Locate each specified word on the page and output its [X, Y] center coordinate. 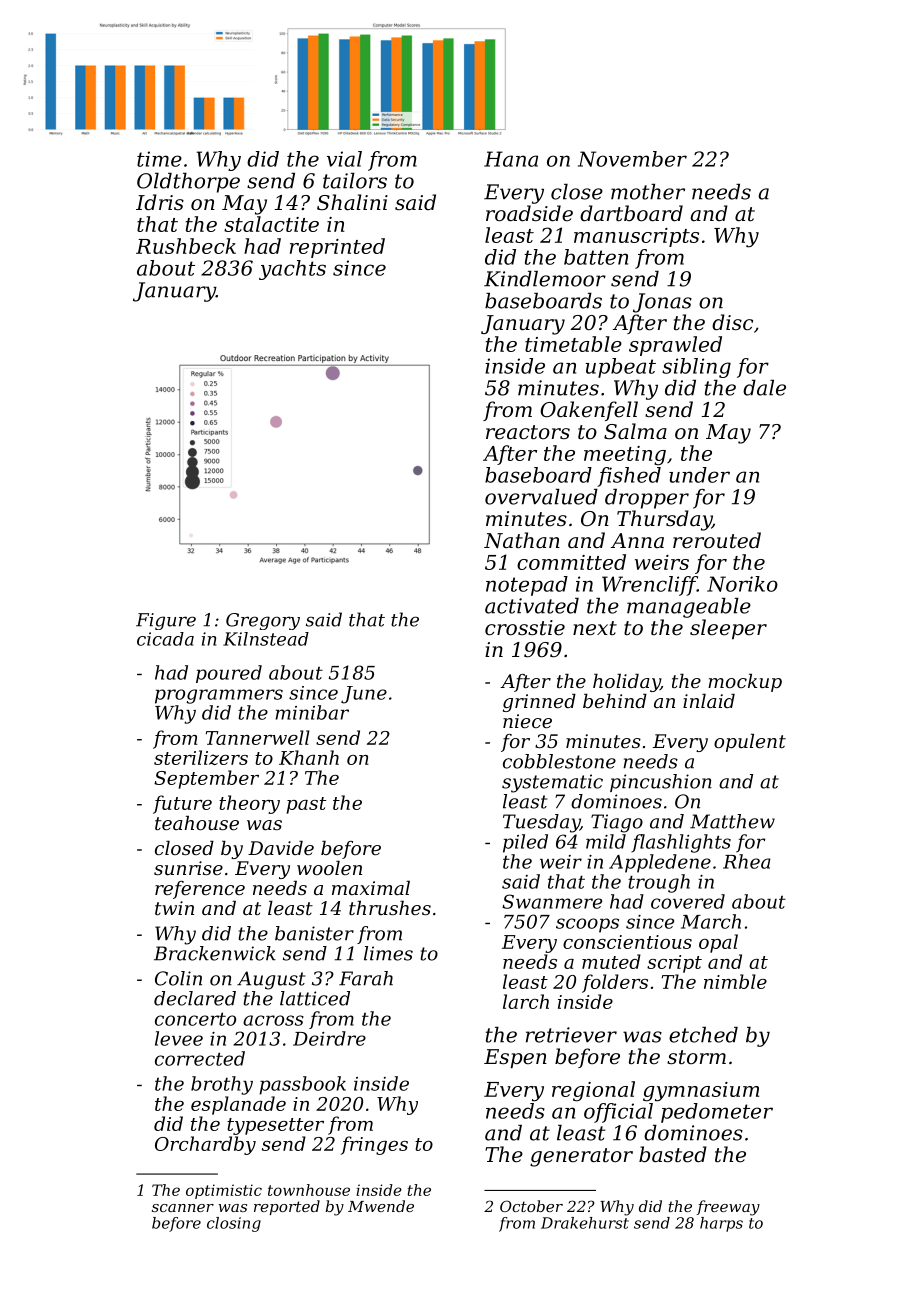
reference [200, 890]
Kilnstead [266, 639]
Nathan [522, 540]
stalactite [271, 224]
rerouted [717, 540]
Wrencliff [649, 586]
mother [648, 192]
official [618, 1113]
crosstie [525, 628]
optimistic [224, 1191]
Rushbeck [186, 246]
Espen [515, 1058]
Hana [511, 159]
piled [525, 843]
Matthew [732, 821]
